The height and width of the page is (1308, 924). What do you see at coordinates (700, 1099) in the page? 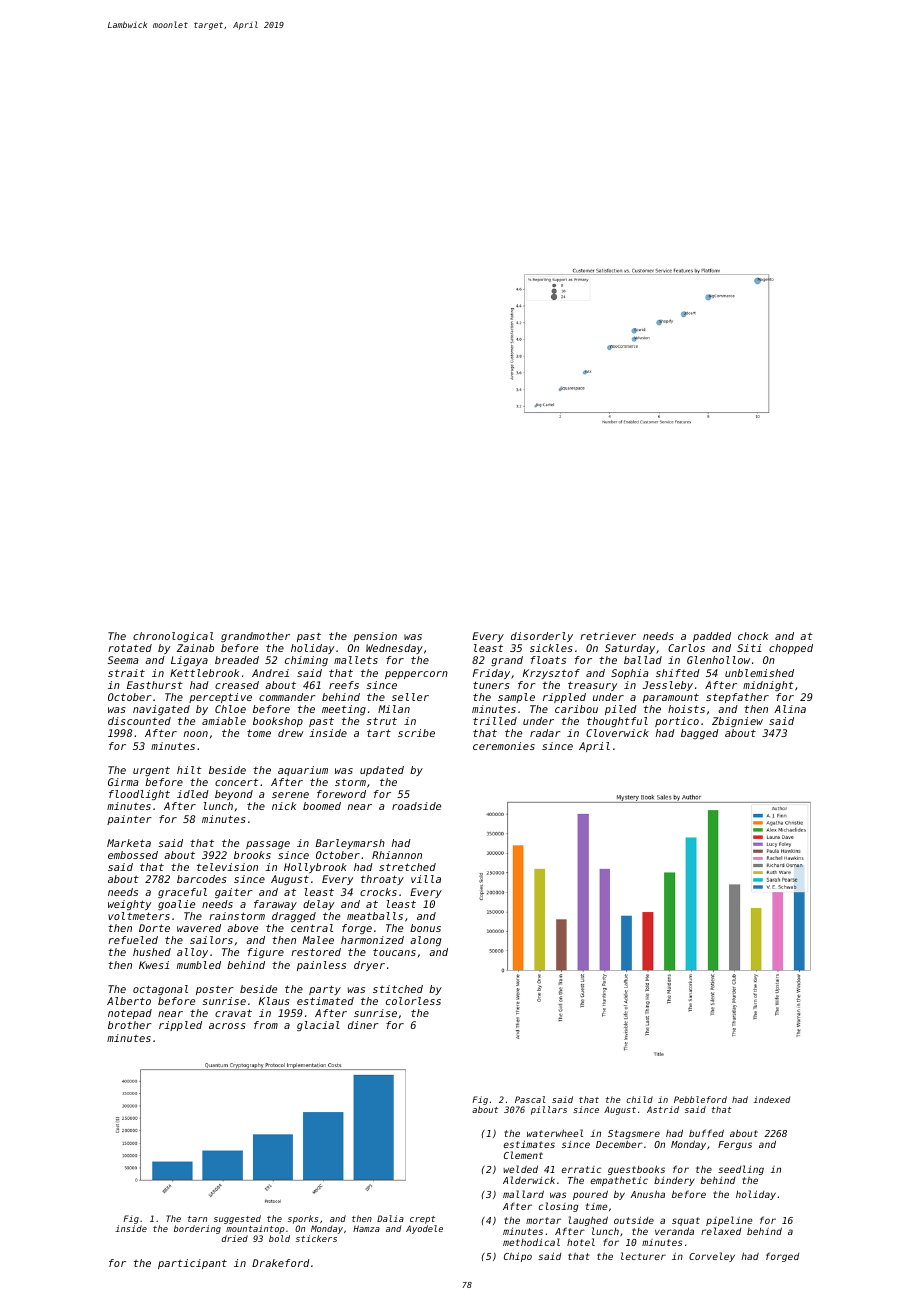
I see `Pebbleford` at bounding box center [700, 1099].
